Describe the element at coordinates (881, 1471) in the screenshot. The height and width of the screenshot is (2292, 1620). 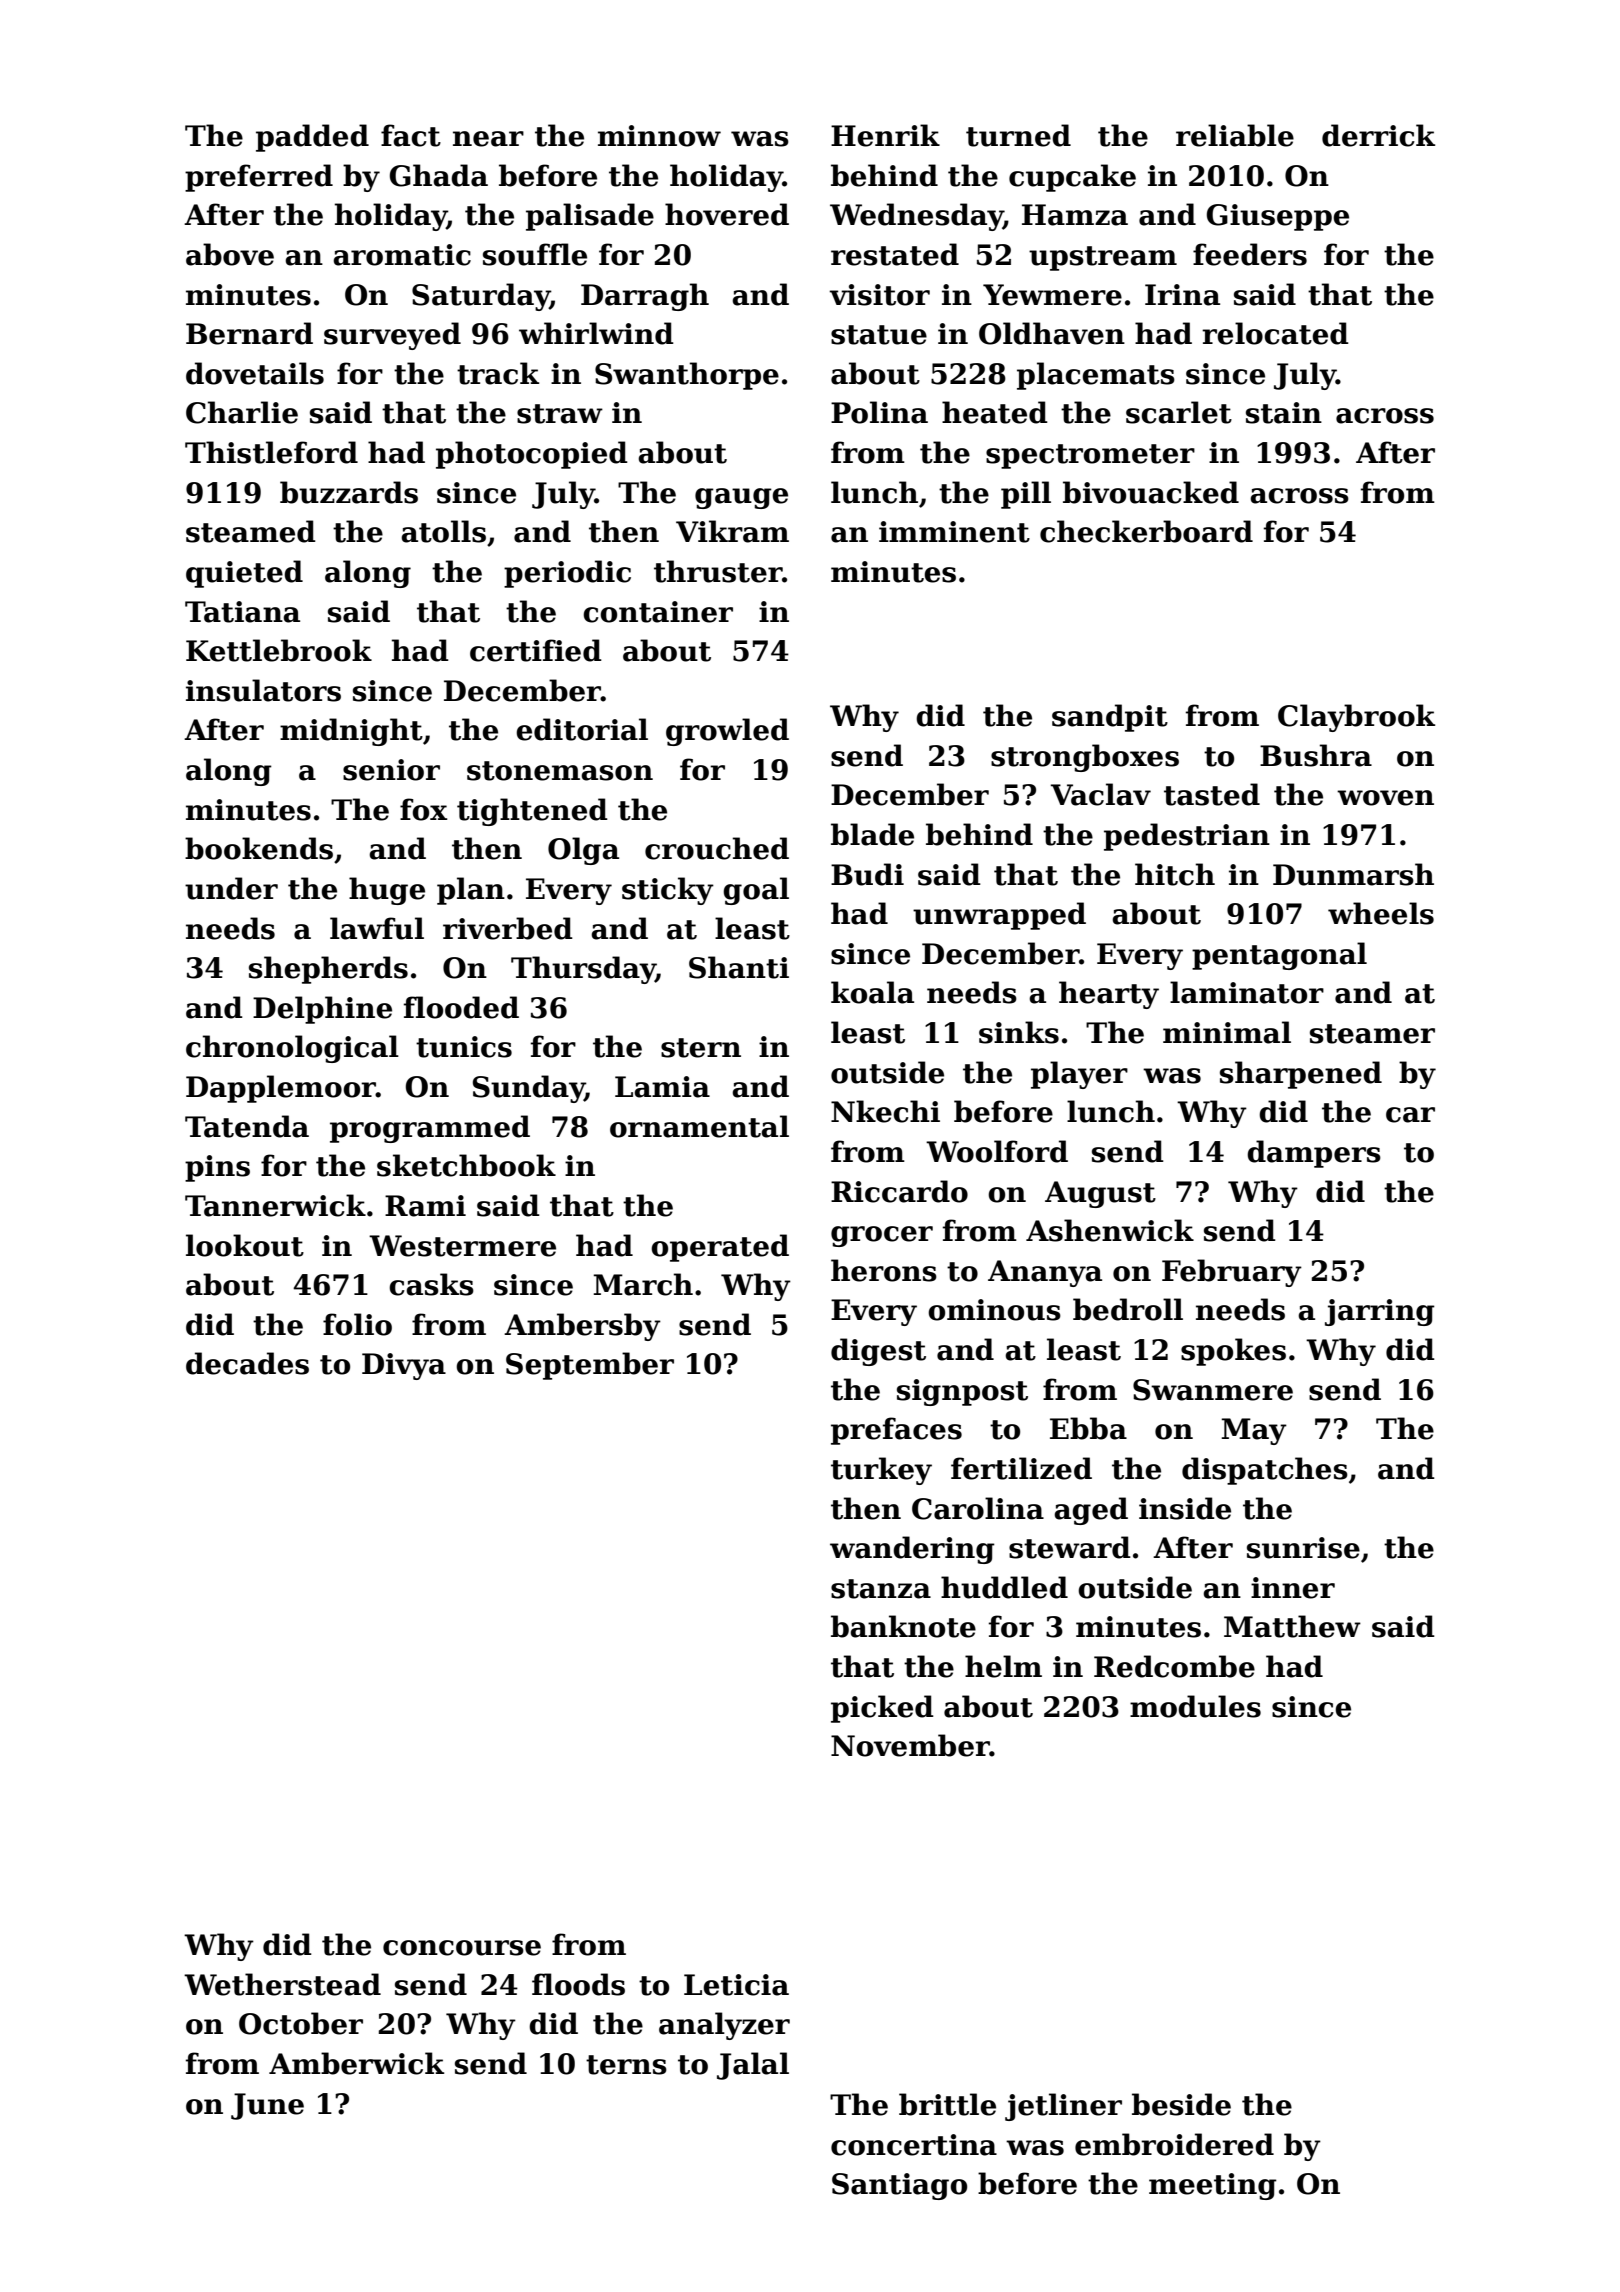
I see `turkey` at that location.
